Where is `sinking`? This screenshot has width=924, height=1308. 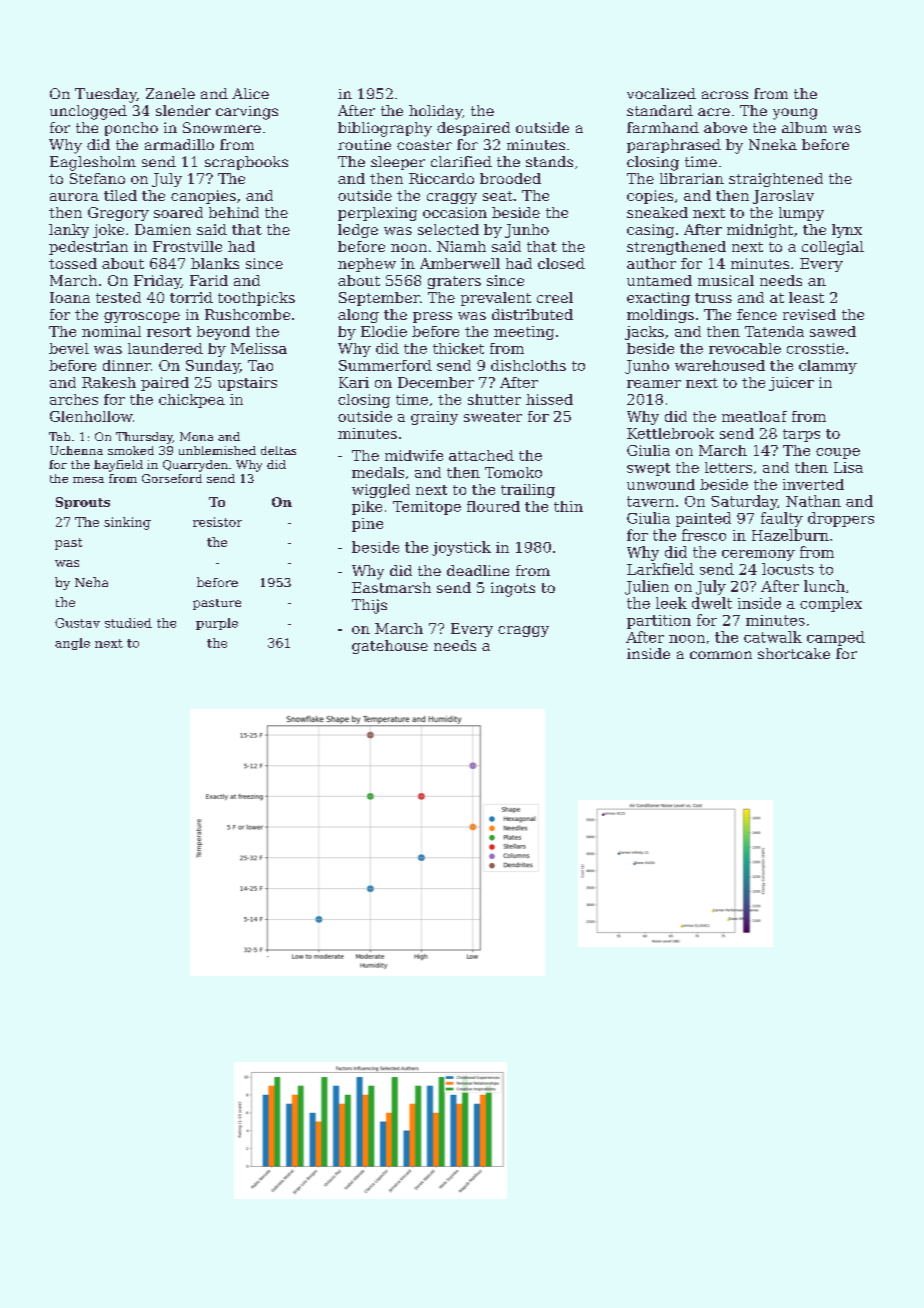 sinking is located at coordinates (127, 523).
